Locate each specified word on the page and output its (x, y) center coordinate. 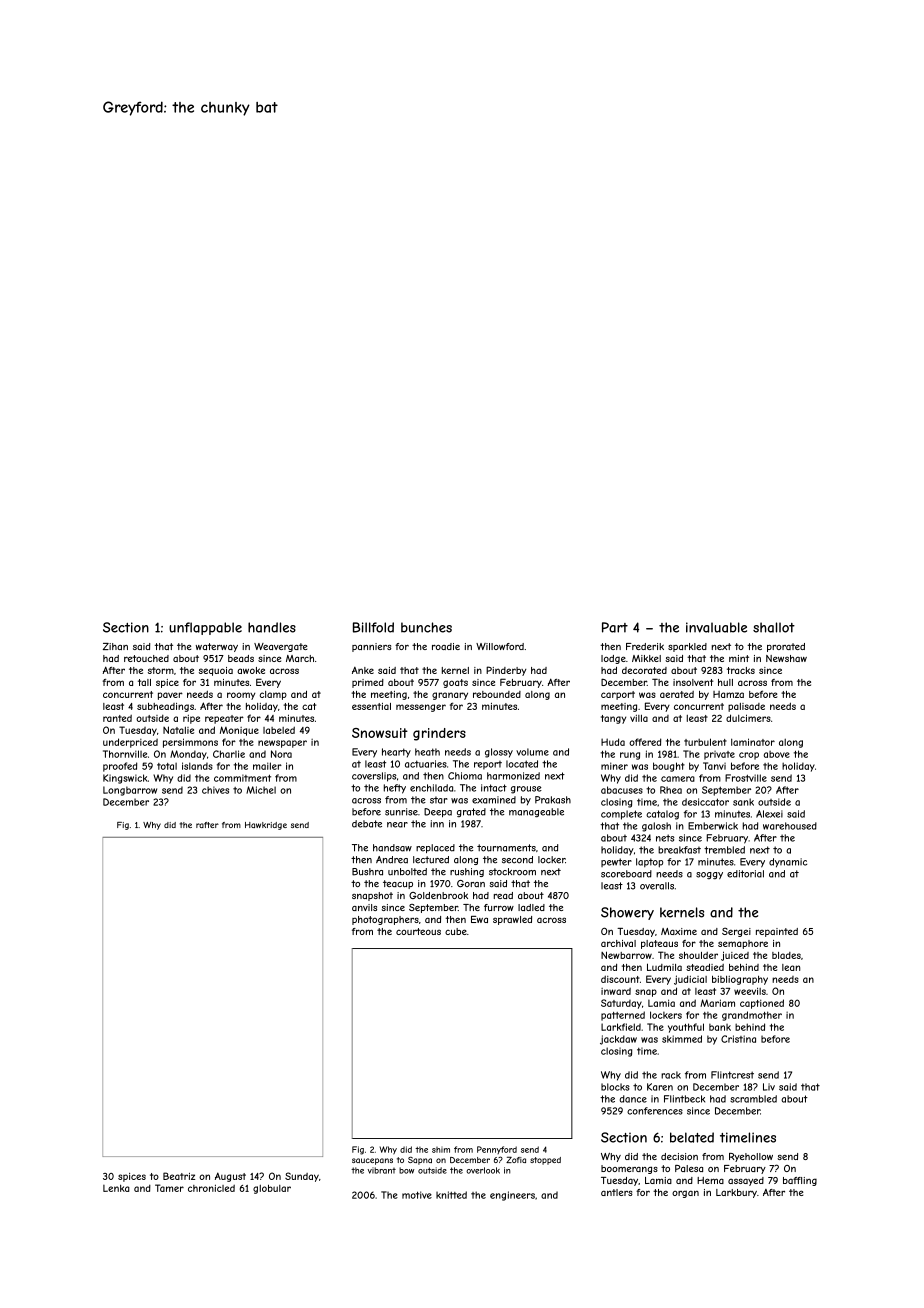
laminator (753, 742)
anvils (364, 907)
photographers (385, 920)
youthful (686, 1028)
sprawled (512, 920)
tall (144, 682)
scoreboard (626, 874)
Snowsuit (380, 733)
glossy (499, 753)
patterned (623, 1016)
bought (669, 767)
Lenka (116, 1188)
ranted (117, 718)
